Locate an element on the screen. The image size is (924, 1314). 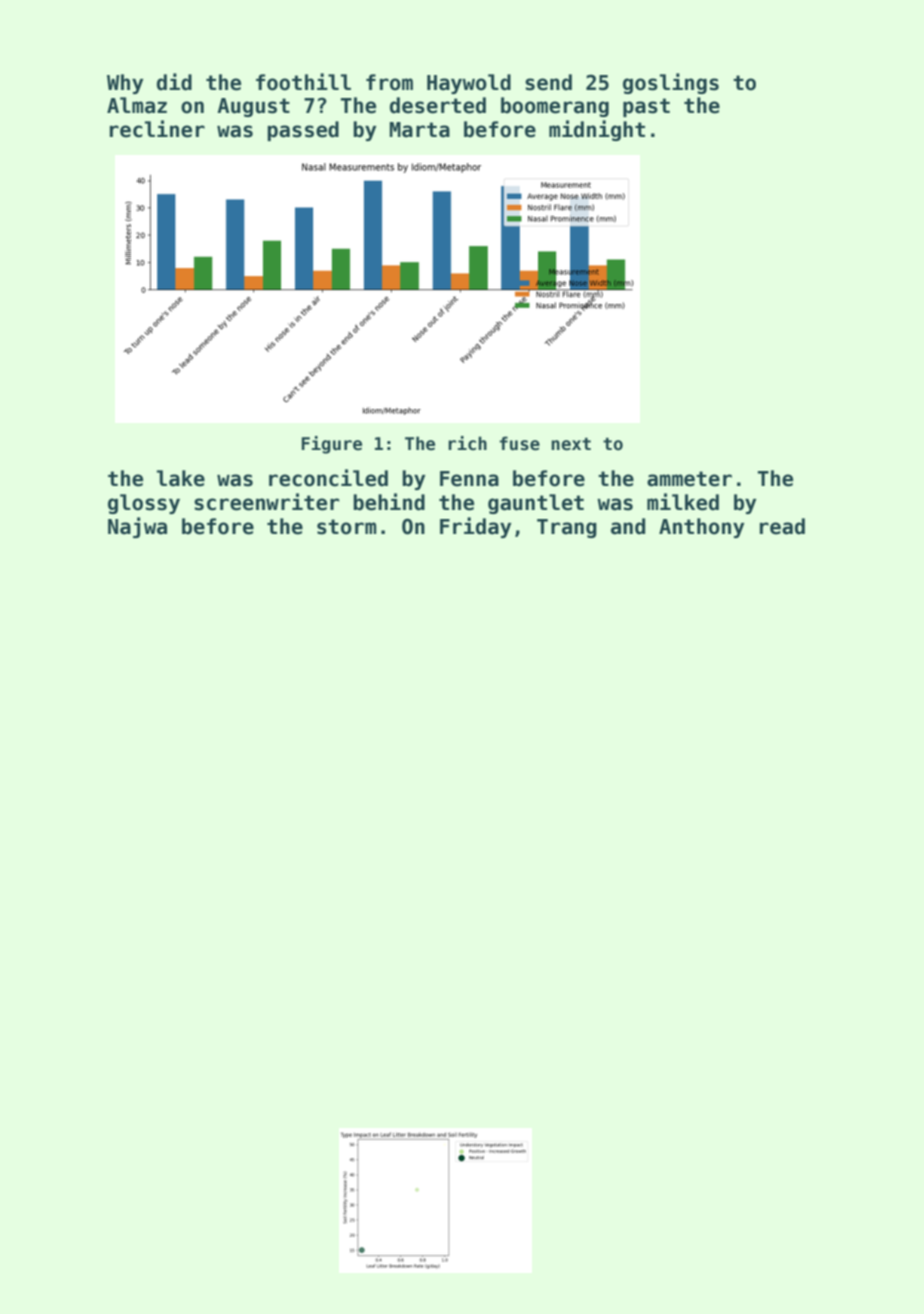
Haywold is located at coordinates (469, 84).
